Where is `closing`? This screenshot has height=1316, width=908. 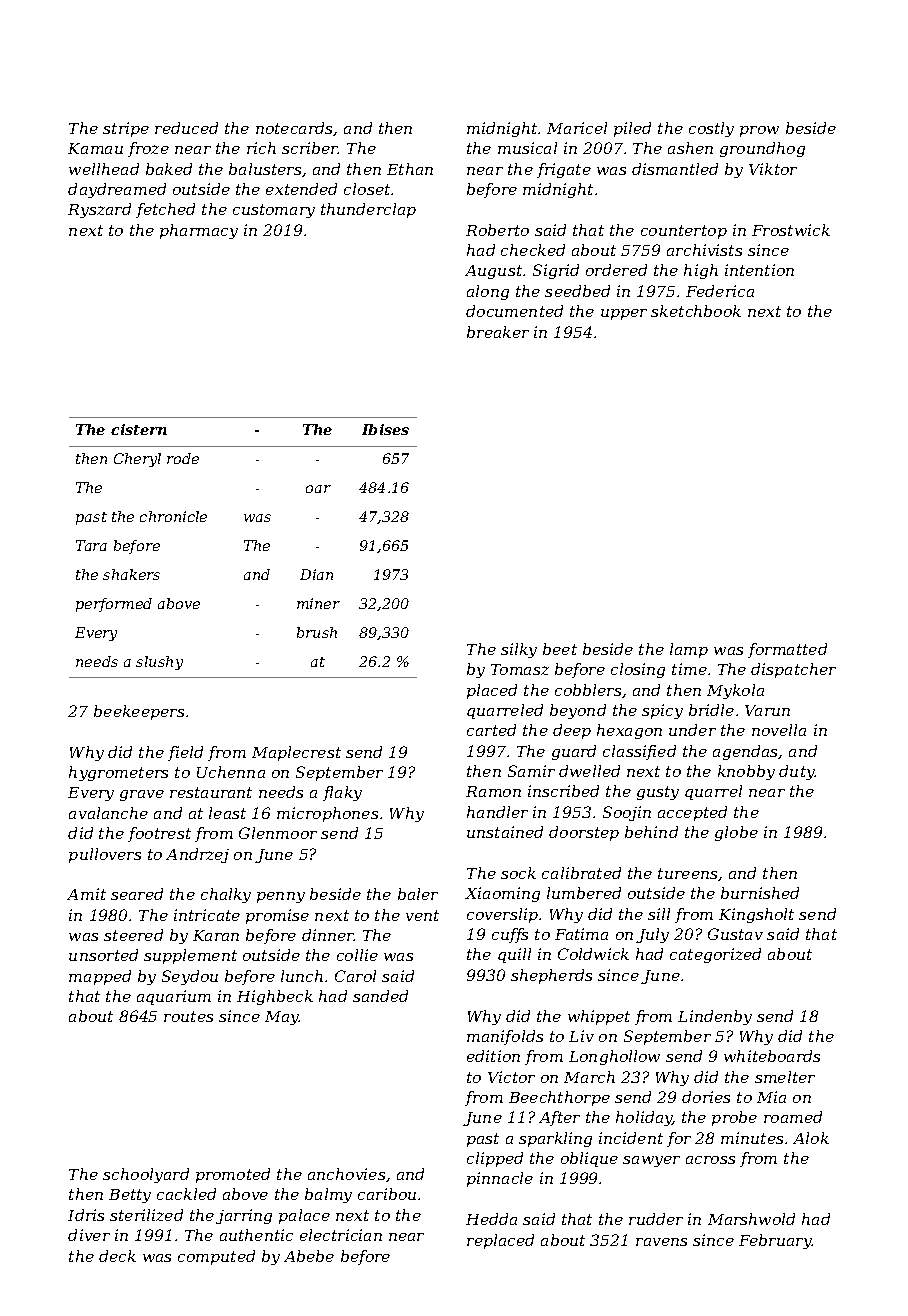 closing is located at coordinates (638, 670).
